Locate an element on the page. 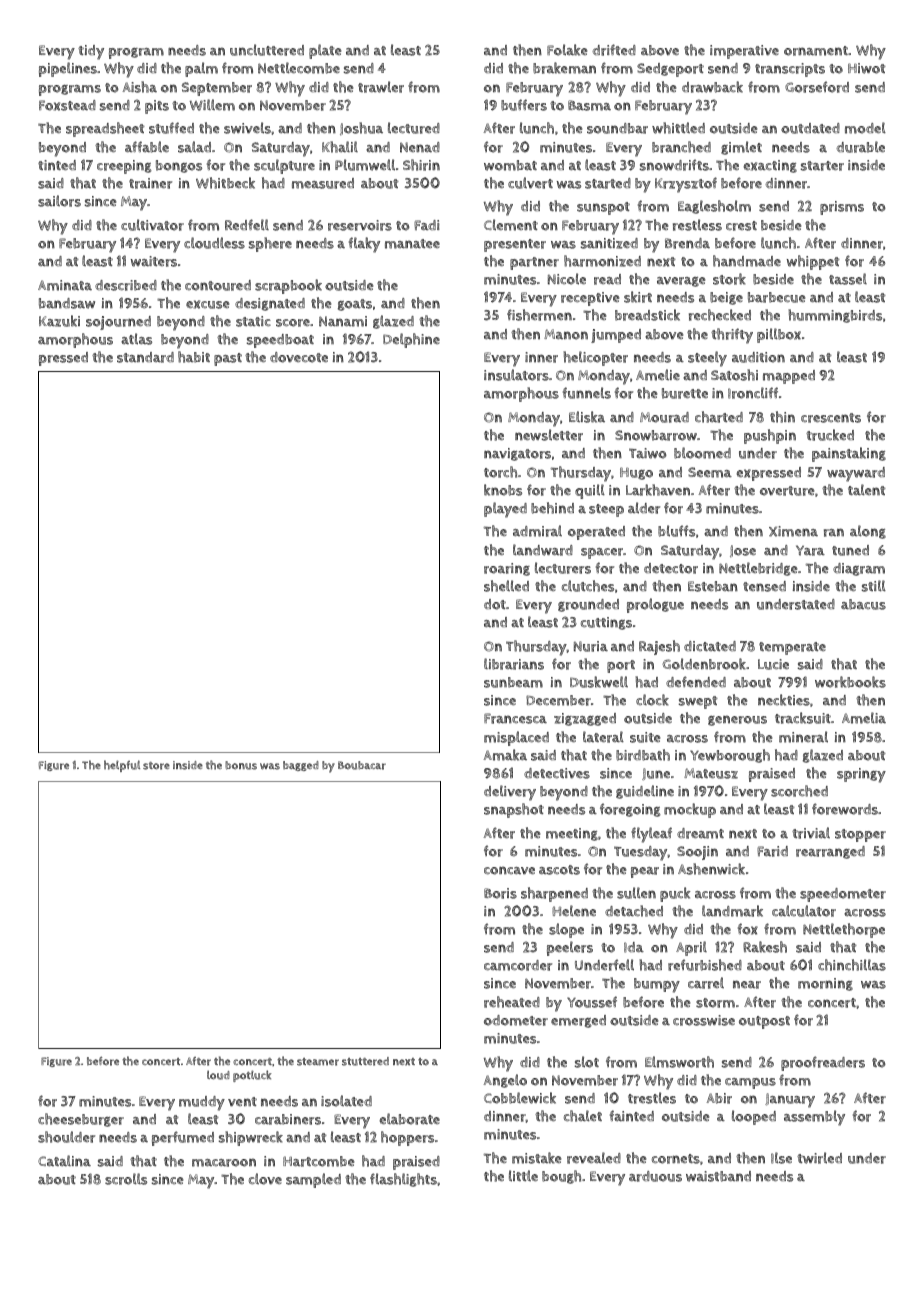  drifted is located at coordinates (614, 50).
